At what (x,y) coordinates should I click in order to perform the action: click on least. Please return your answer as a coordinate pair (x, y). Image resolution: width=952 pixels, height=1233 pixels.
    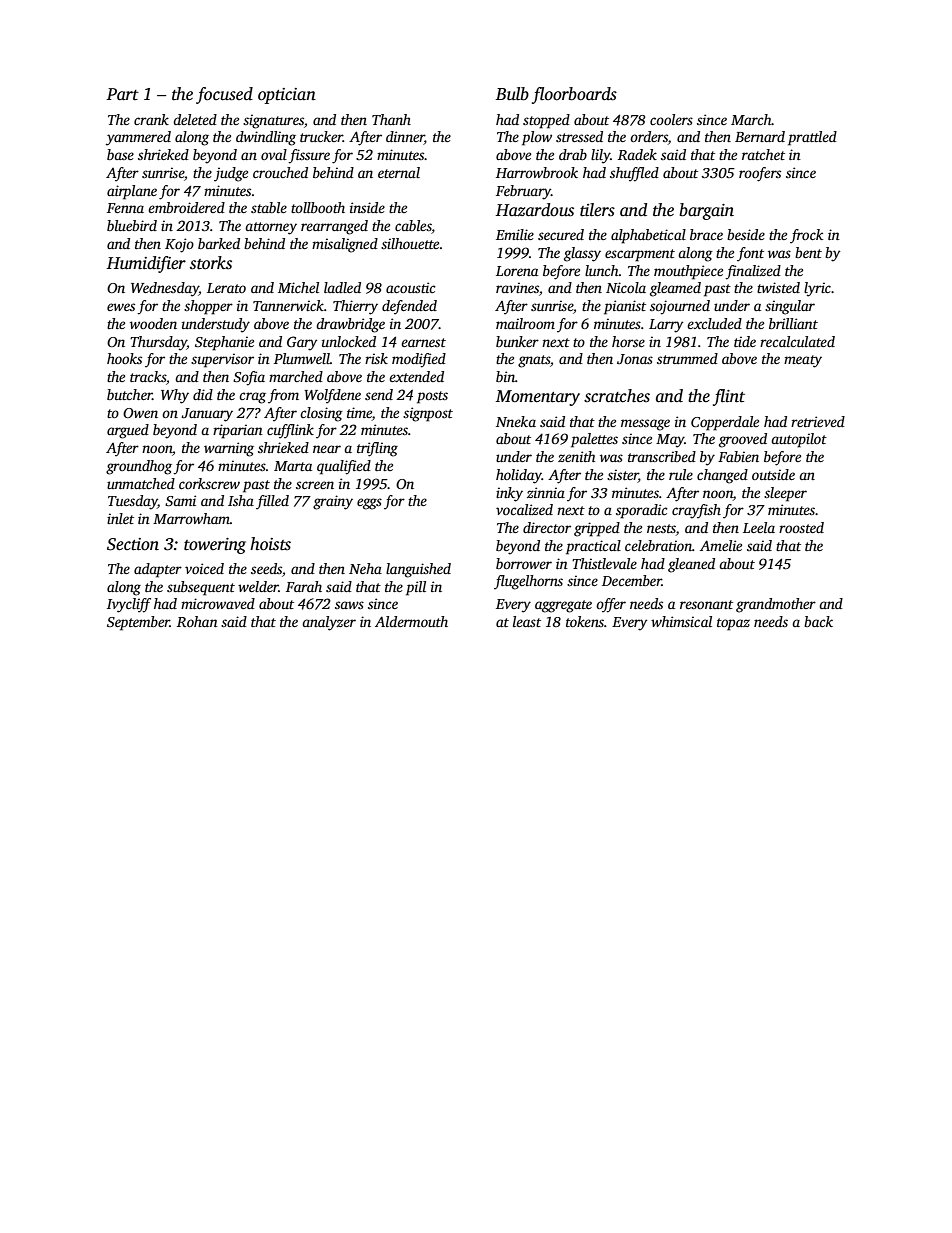
    Looking at the image, I should click on (527, 621).
